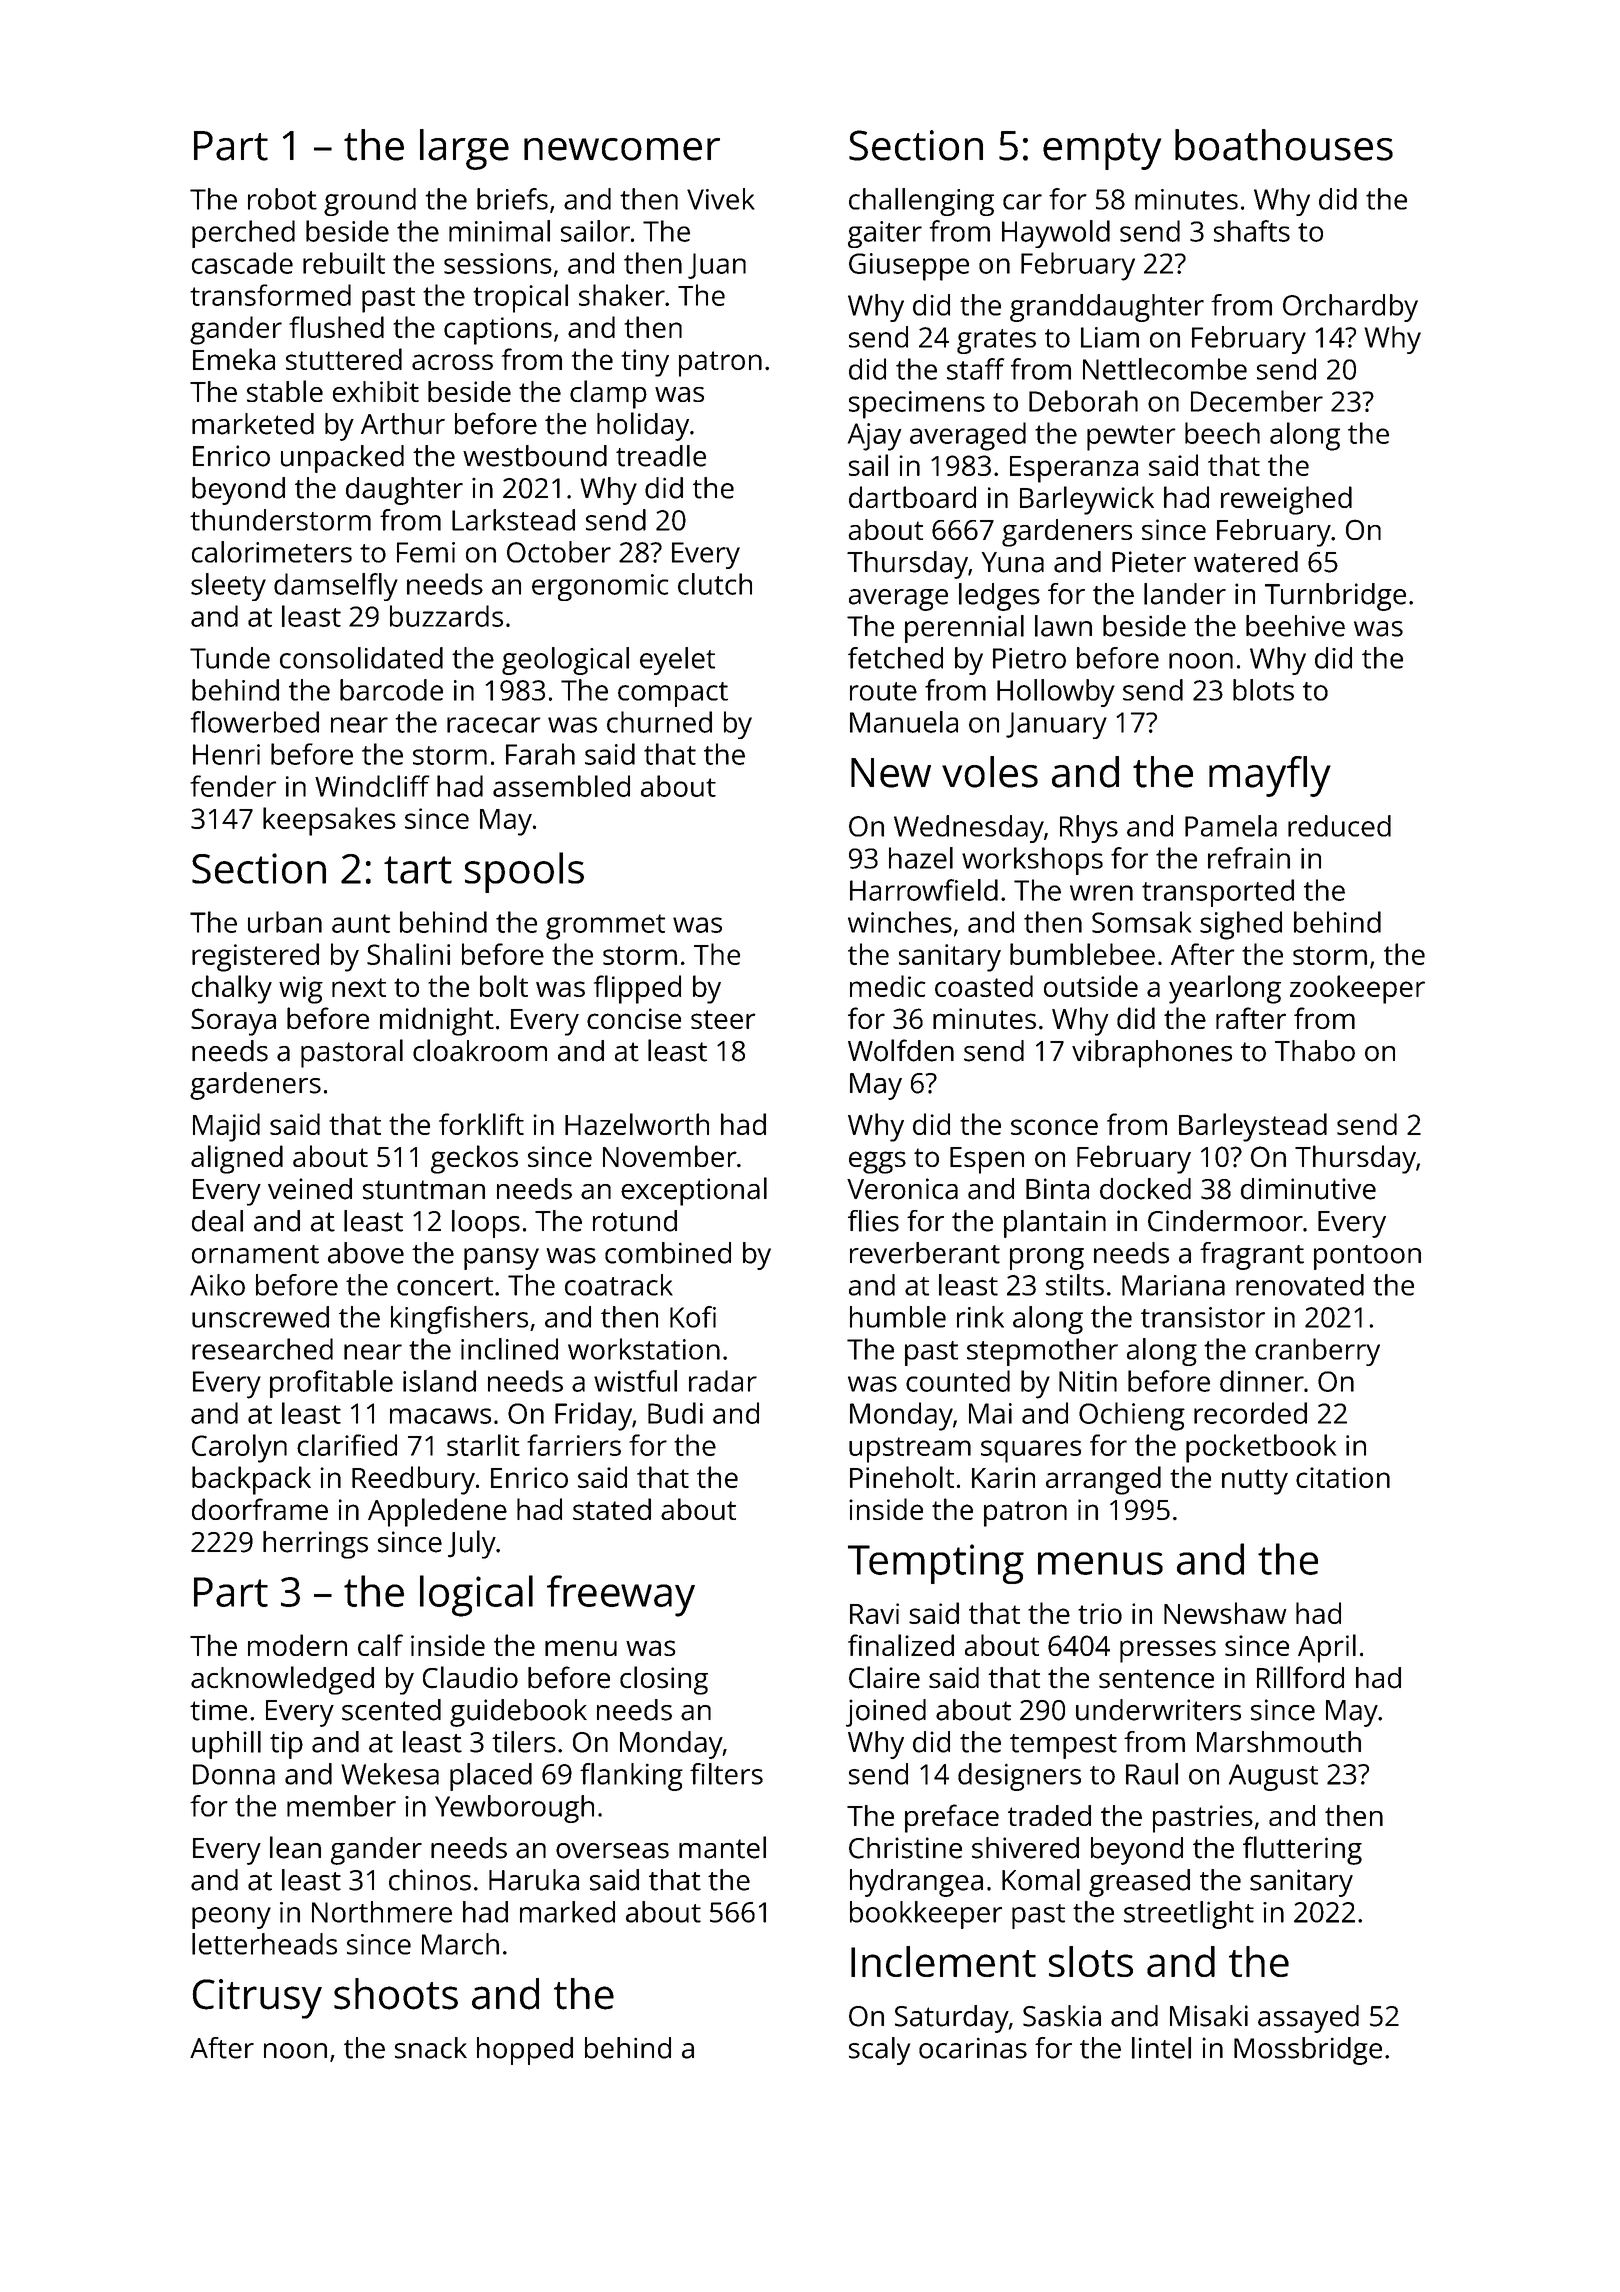 Image resolution: width=1620 pixels, height=2292 pixels. I want to click on Turnbridge, so click(1335, 597).
